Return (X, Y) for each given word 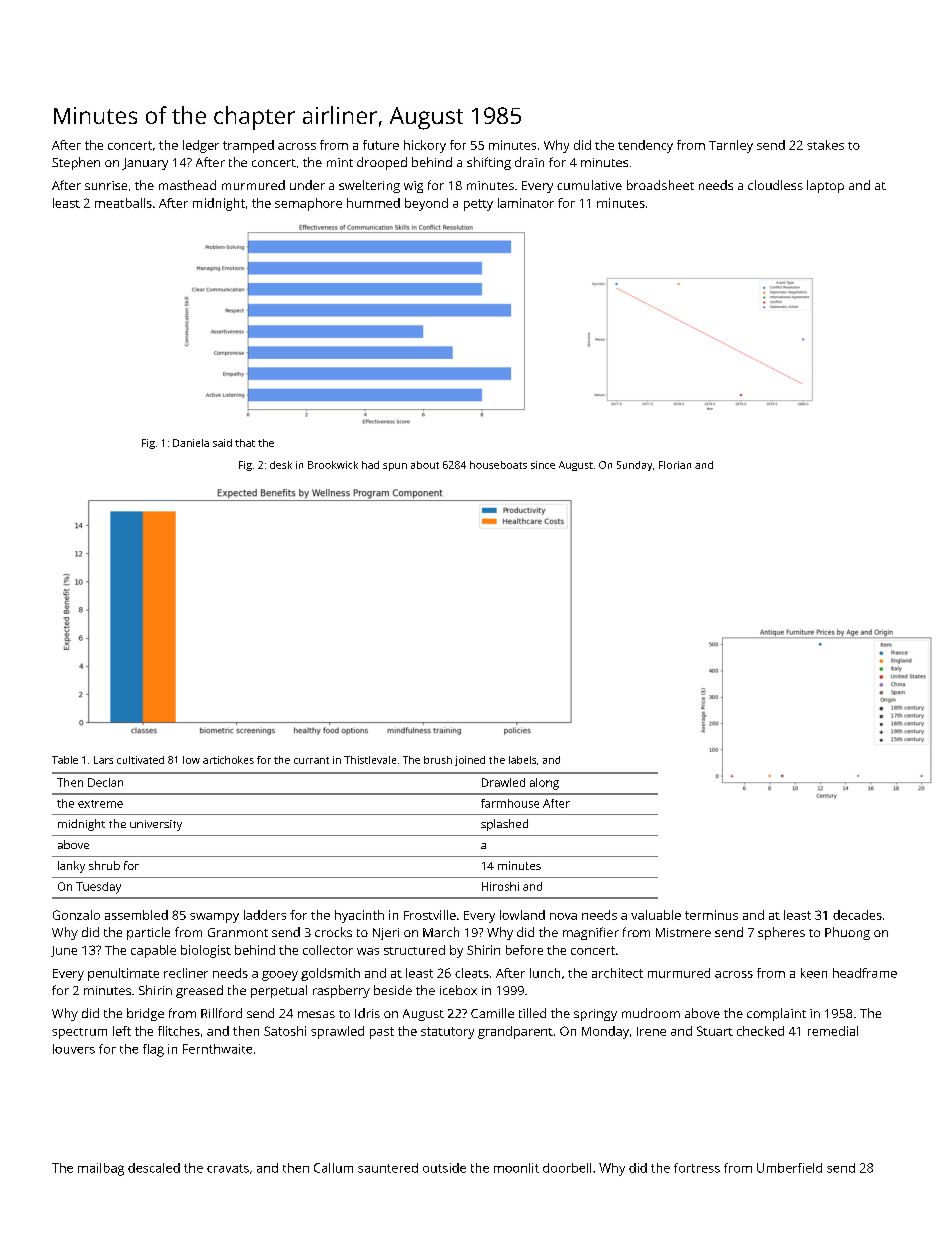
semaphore (308, 204)
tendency (645, 146)
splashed (504, 825)
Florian (675, 465)
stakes (825, 145)
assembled (136, 915)
